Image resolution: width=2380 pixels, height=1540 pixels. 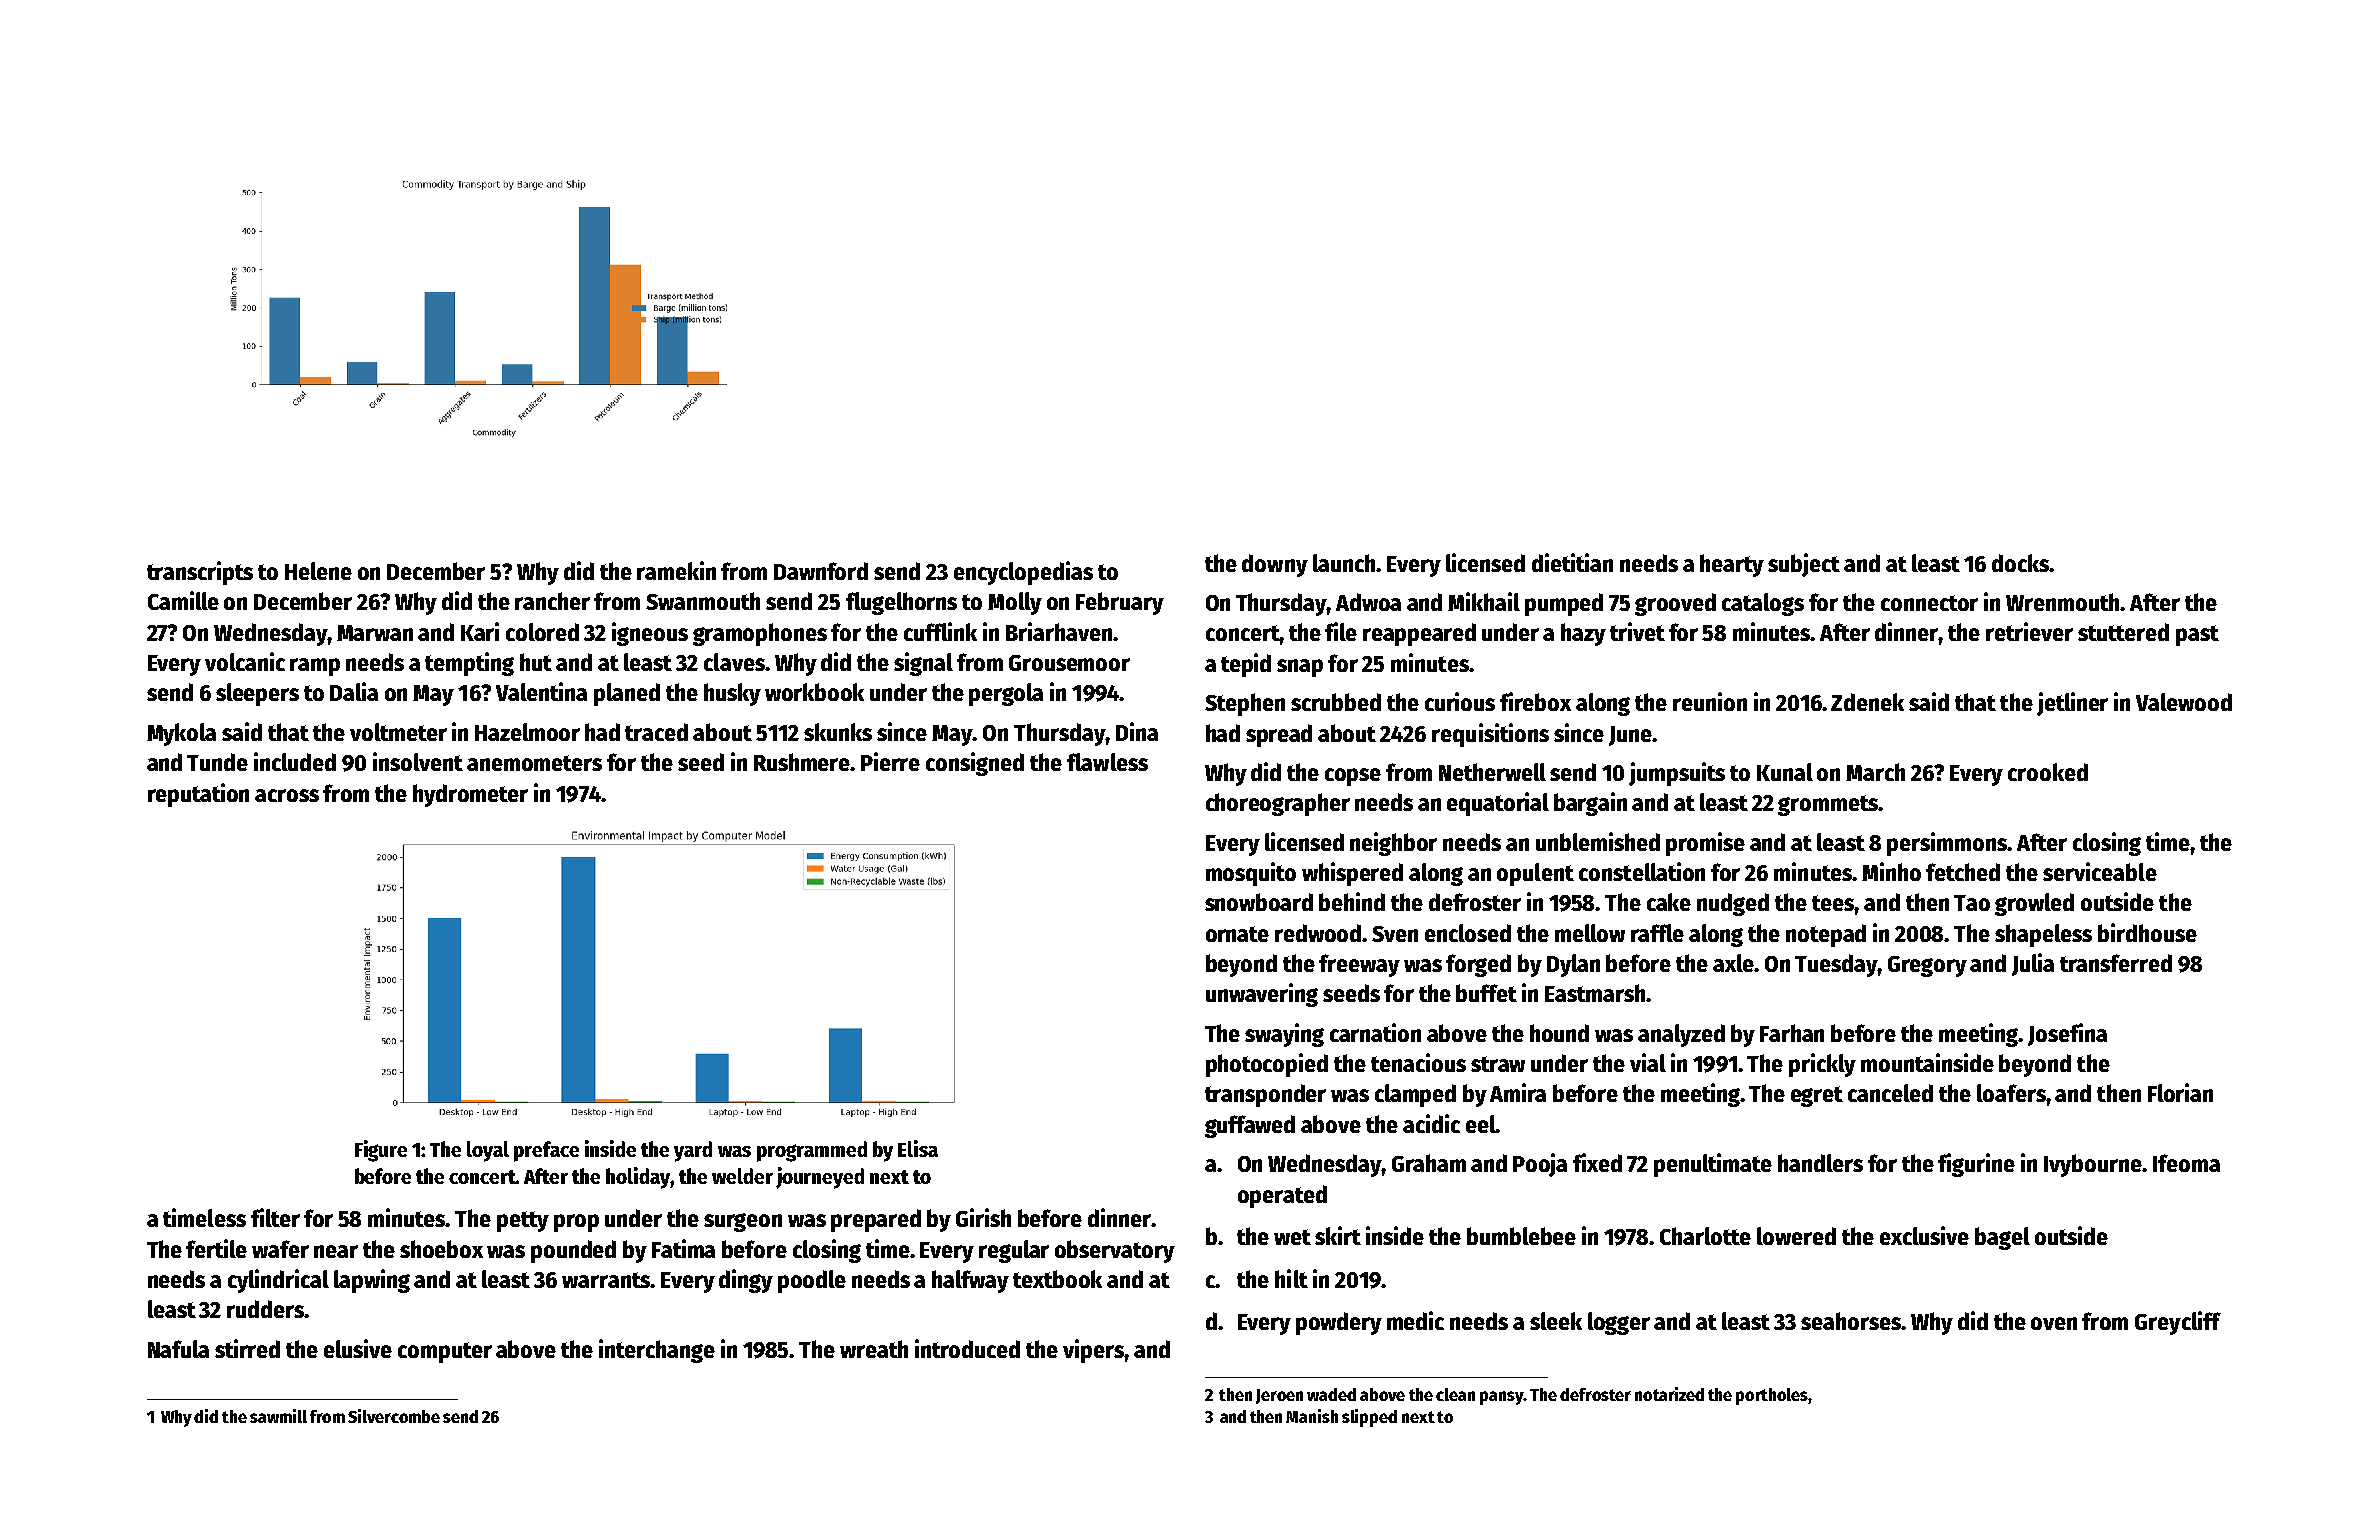 I want to click on husky, so click(x=732, y=694).
